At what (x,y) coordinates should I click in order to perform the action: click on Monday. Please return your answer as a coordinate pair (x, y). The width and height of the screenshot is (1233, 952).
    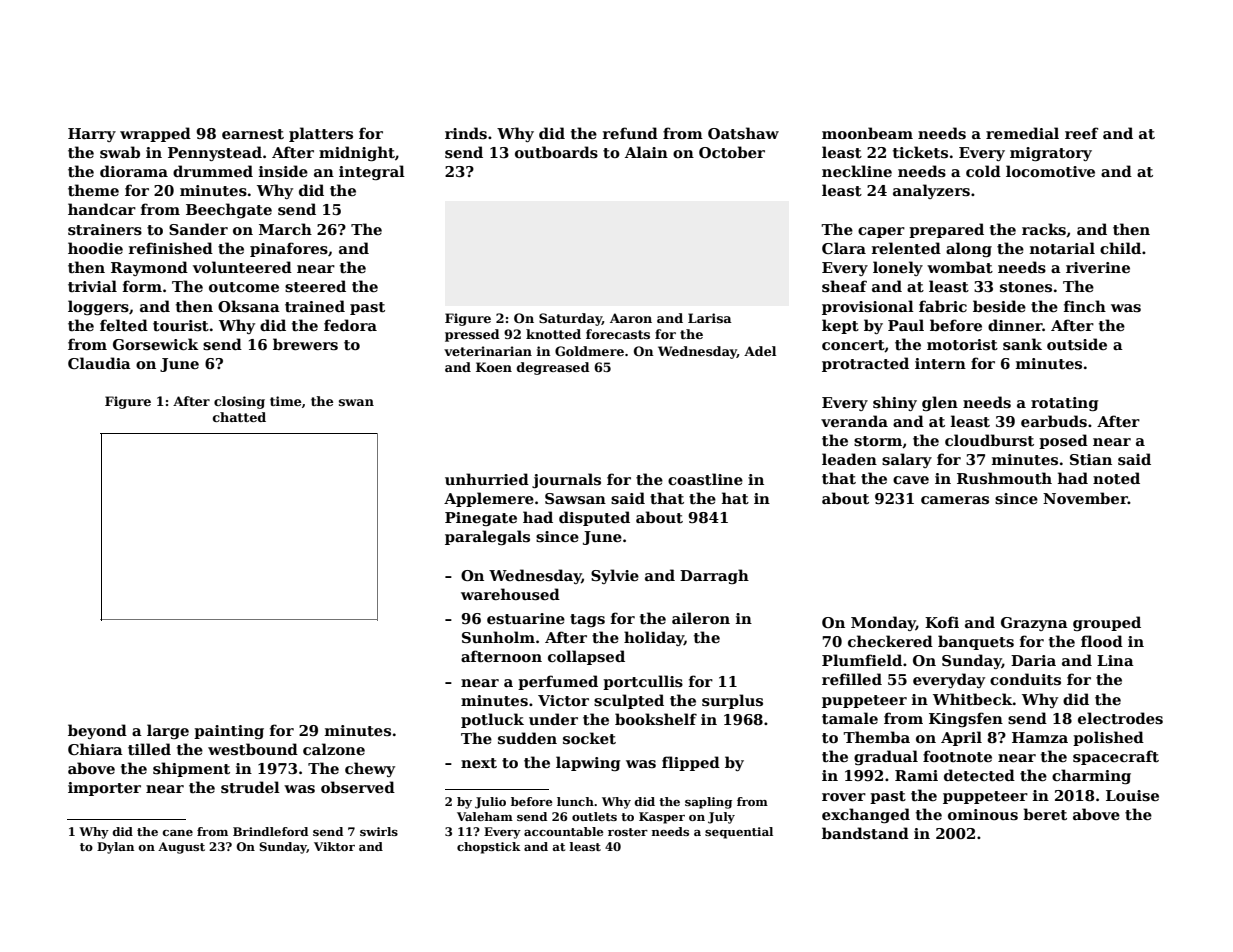
    Looking at the image, I should click on (883, 623).
